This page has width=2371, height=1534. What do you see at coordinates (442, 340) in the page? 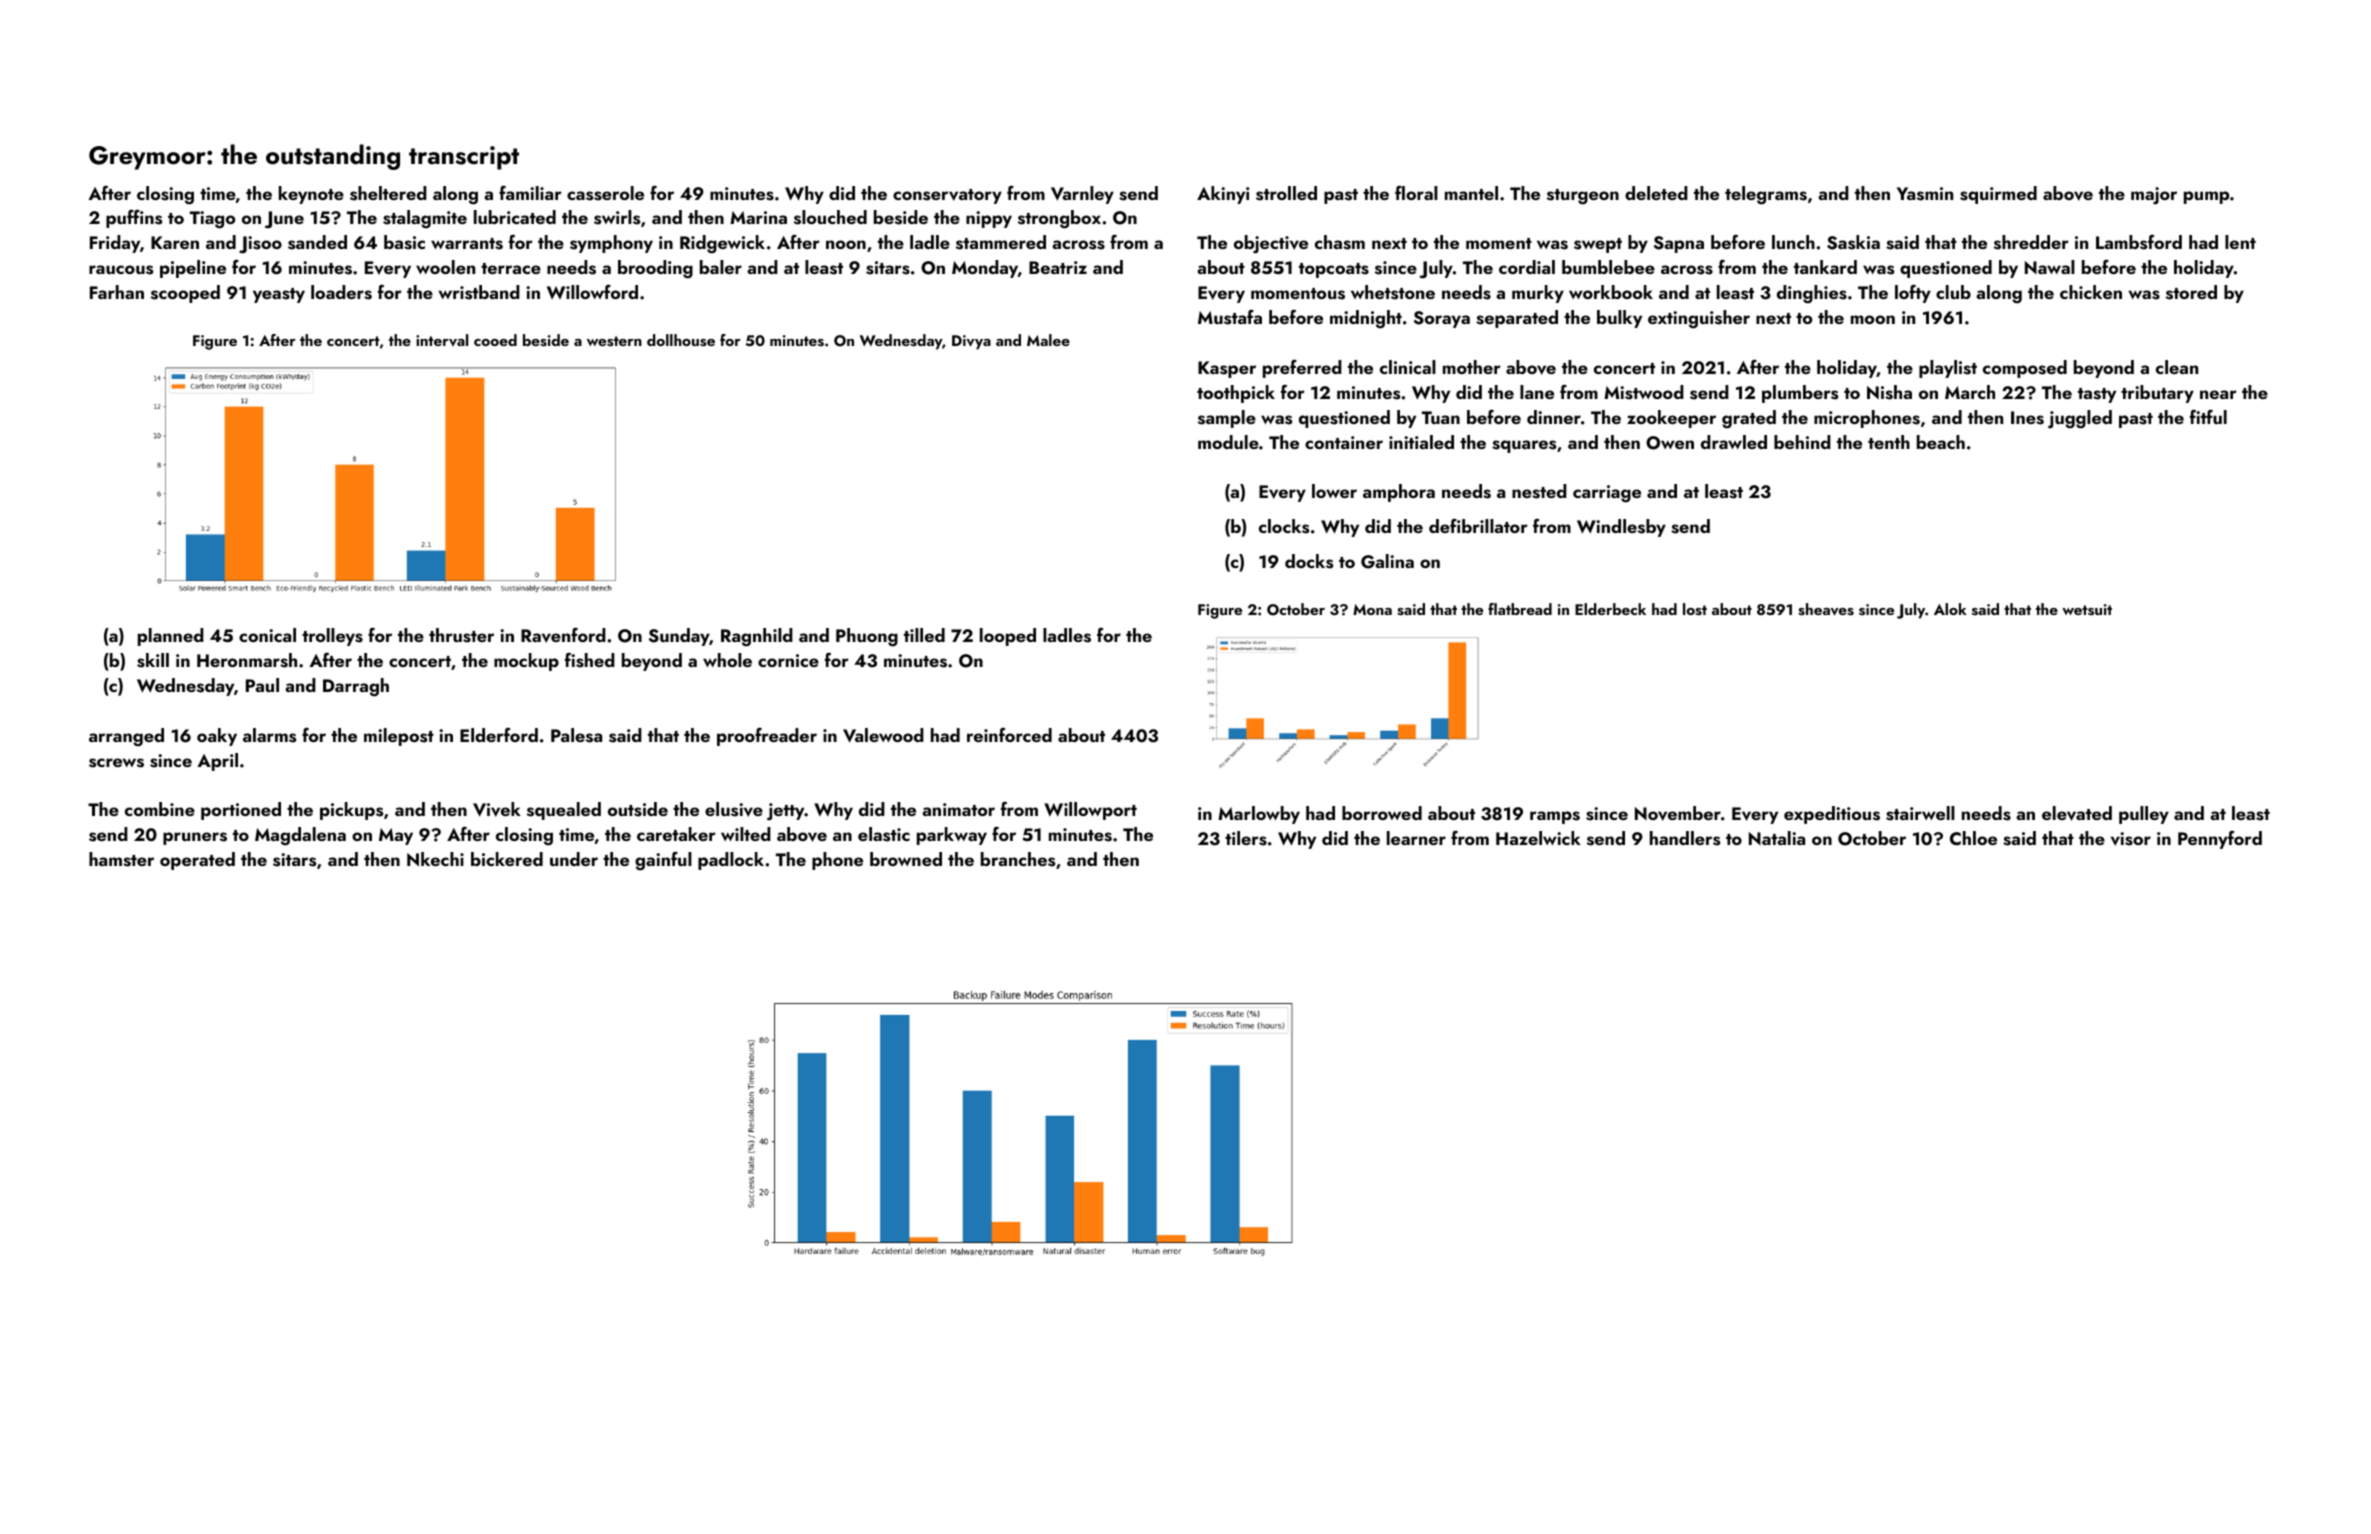
I see `interval` at bounding box center [442, 340].
